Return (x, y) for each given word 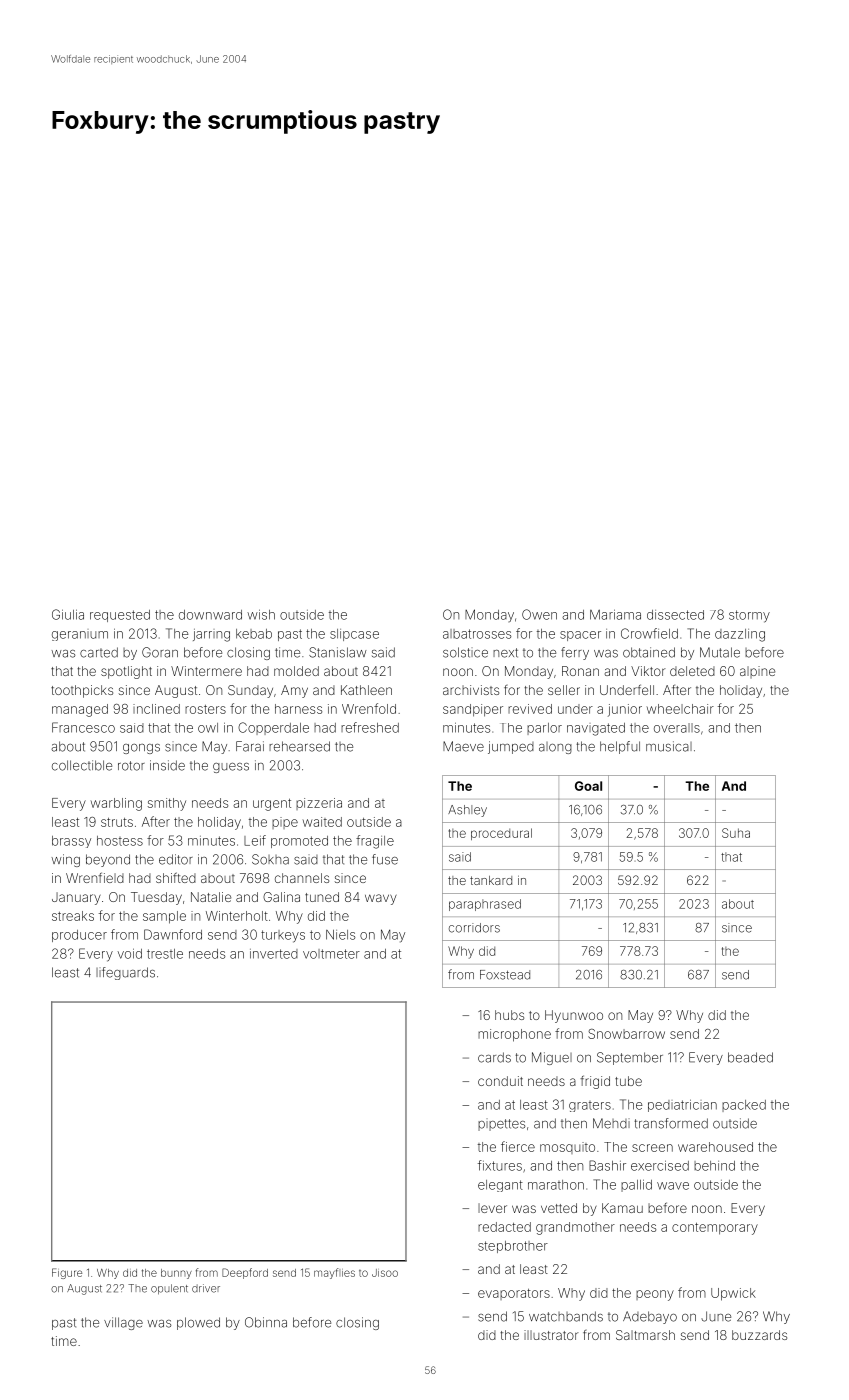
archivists (471, 690)
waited (322, 822)
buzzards (759, 1335)
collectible (82, 765)
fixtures (500, 1165)
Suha (736, 833)
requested (120, 616)
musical (669, 746)
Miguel (552, 1058)
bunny (176, 1274)
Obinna (266, 1322)
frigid (595, 1082)
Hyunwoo (574, 1016)
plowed (198, 1323)
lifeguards (125, 973)
